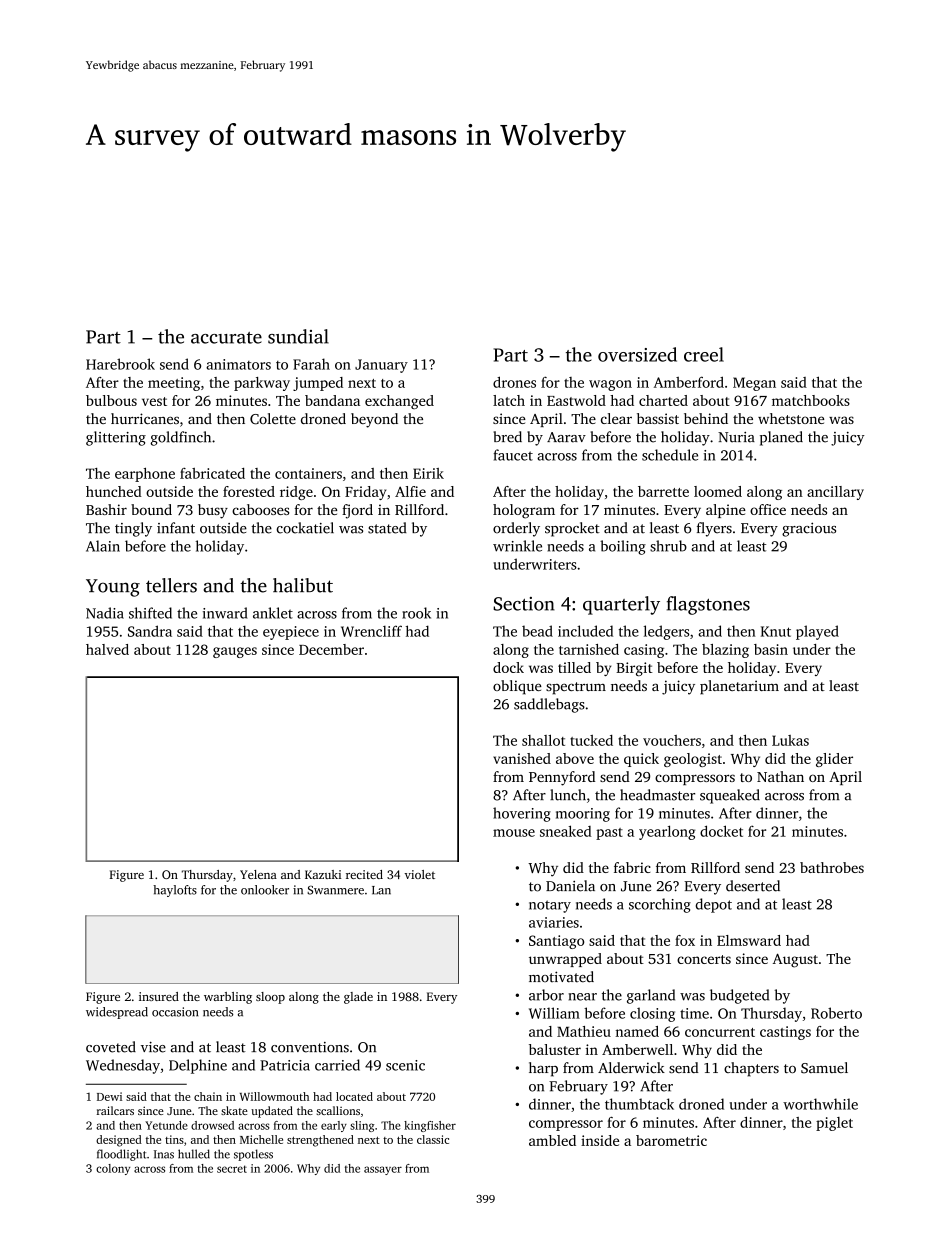  I want to click on assayer, so click(383, 1170).
